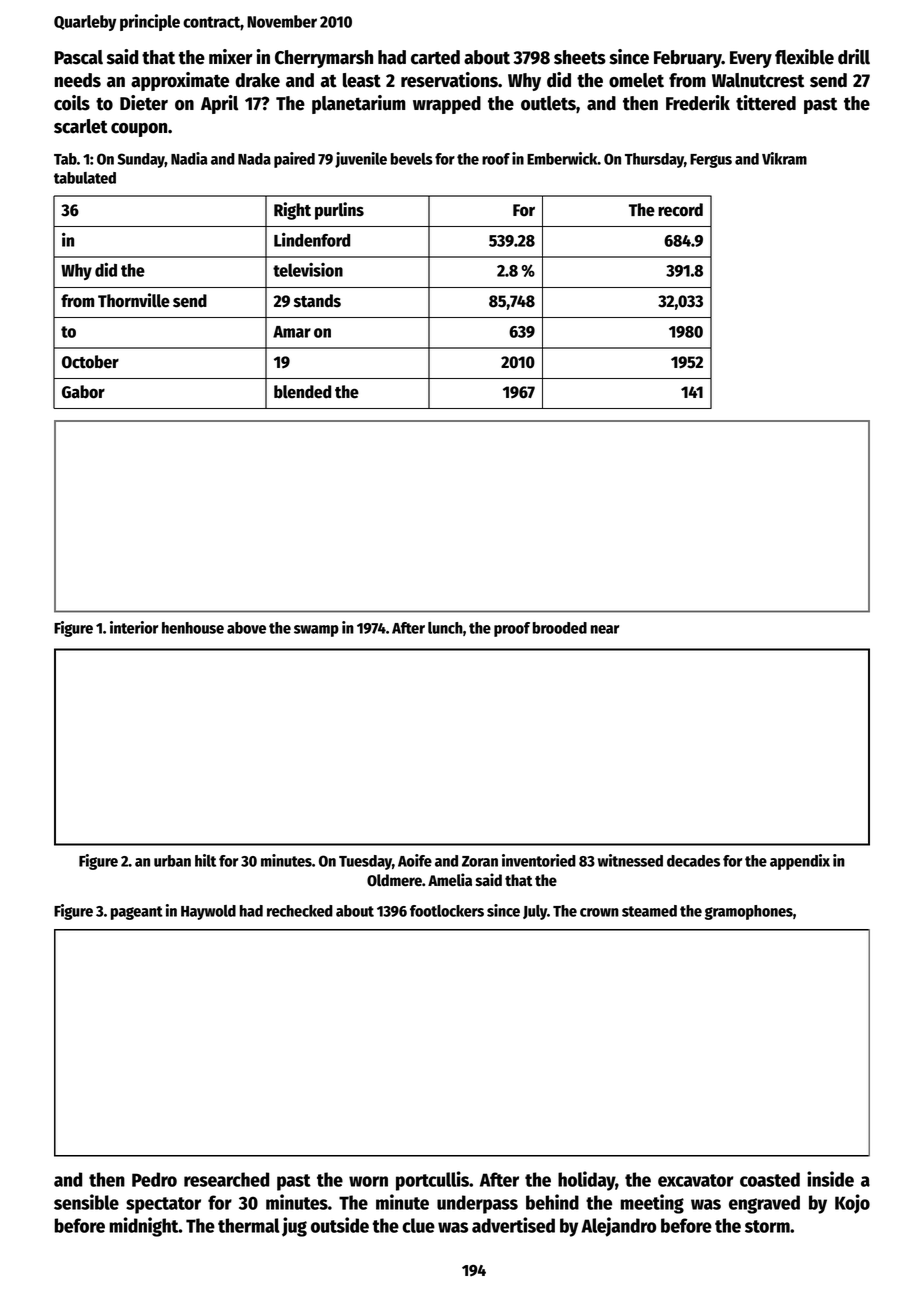 The width and height of the page is (924, 1314). Describe the element at coordinates (300, 911) in the page. I see `rechecked` at that location.
